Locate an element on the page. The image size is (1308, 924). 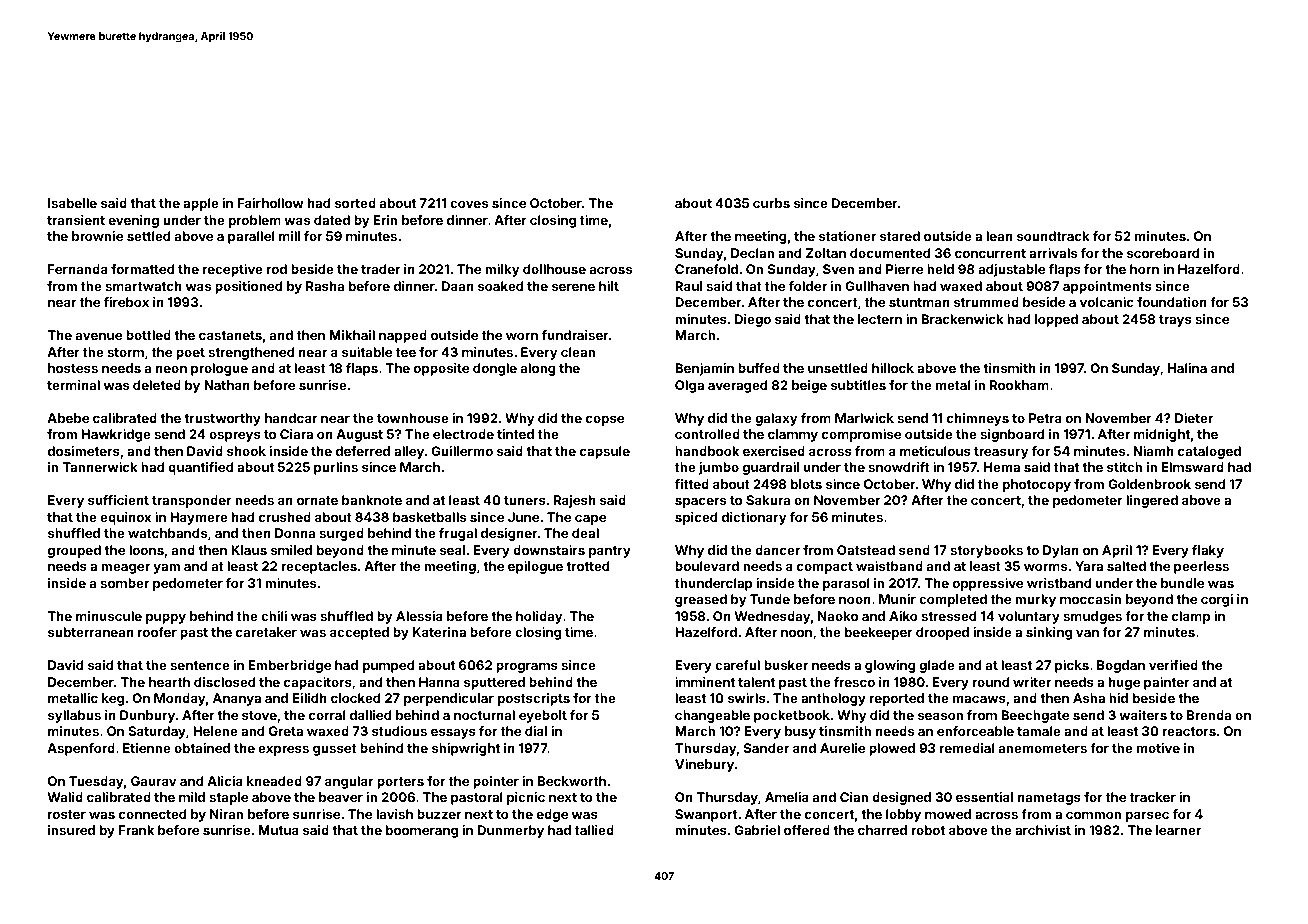
chili is located at coordinates (274, 616).
